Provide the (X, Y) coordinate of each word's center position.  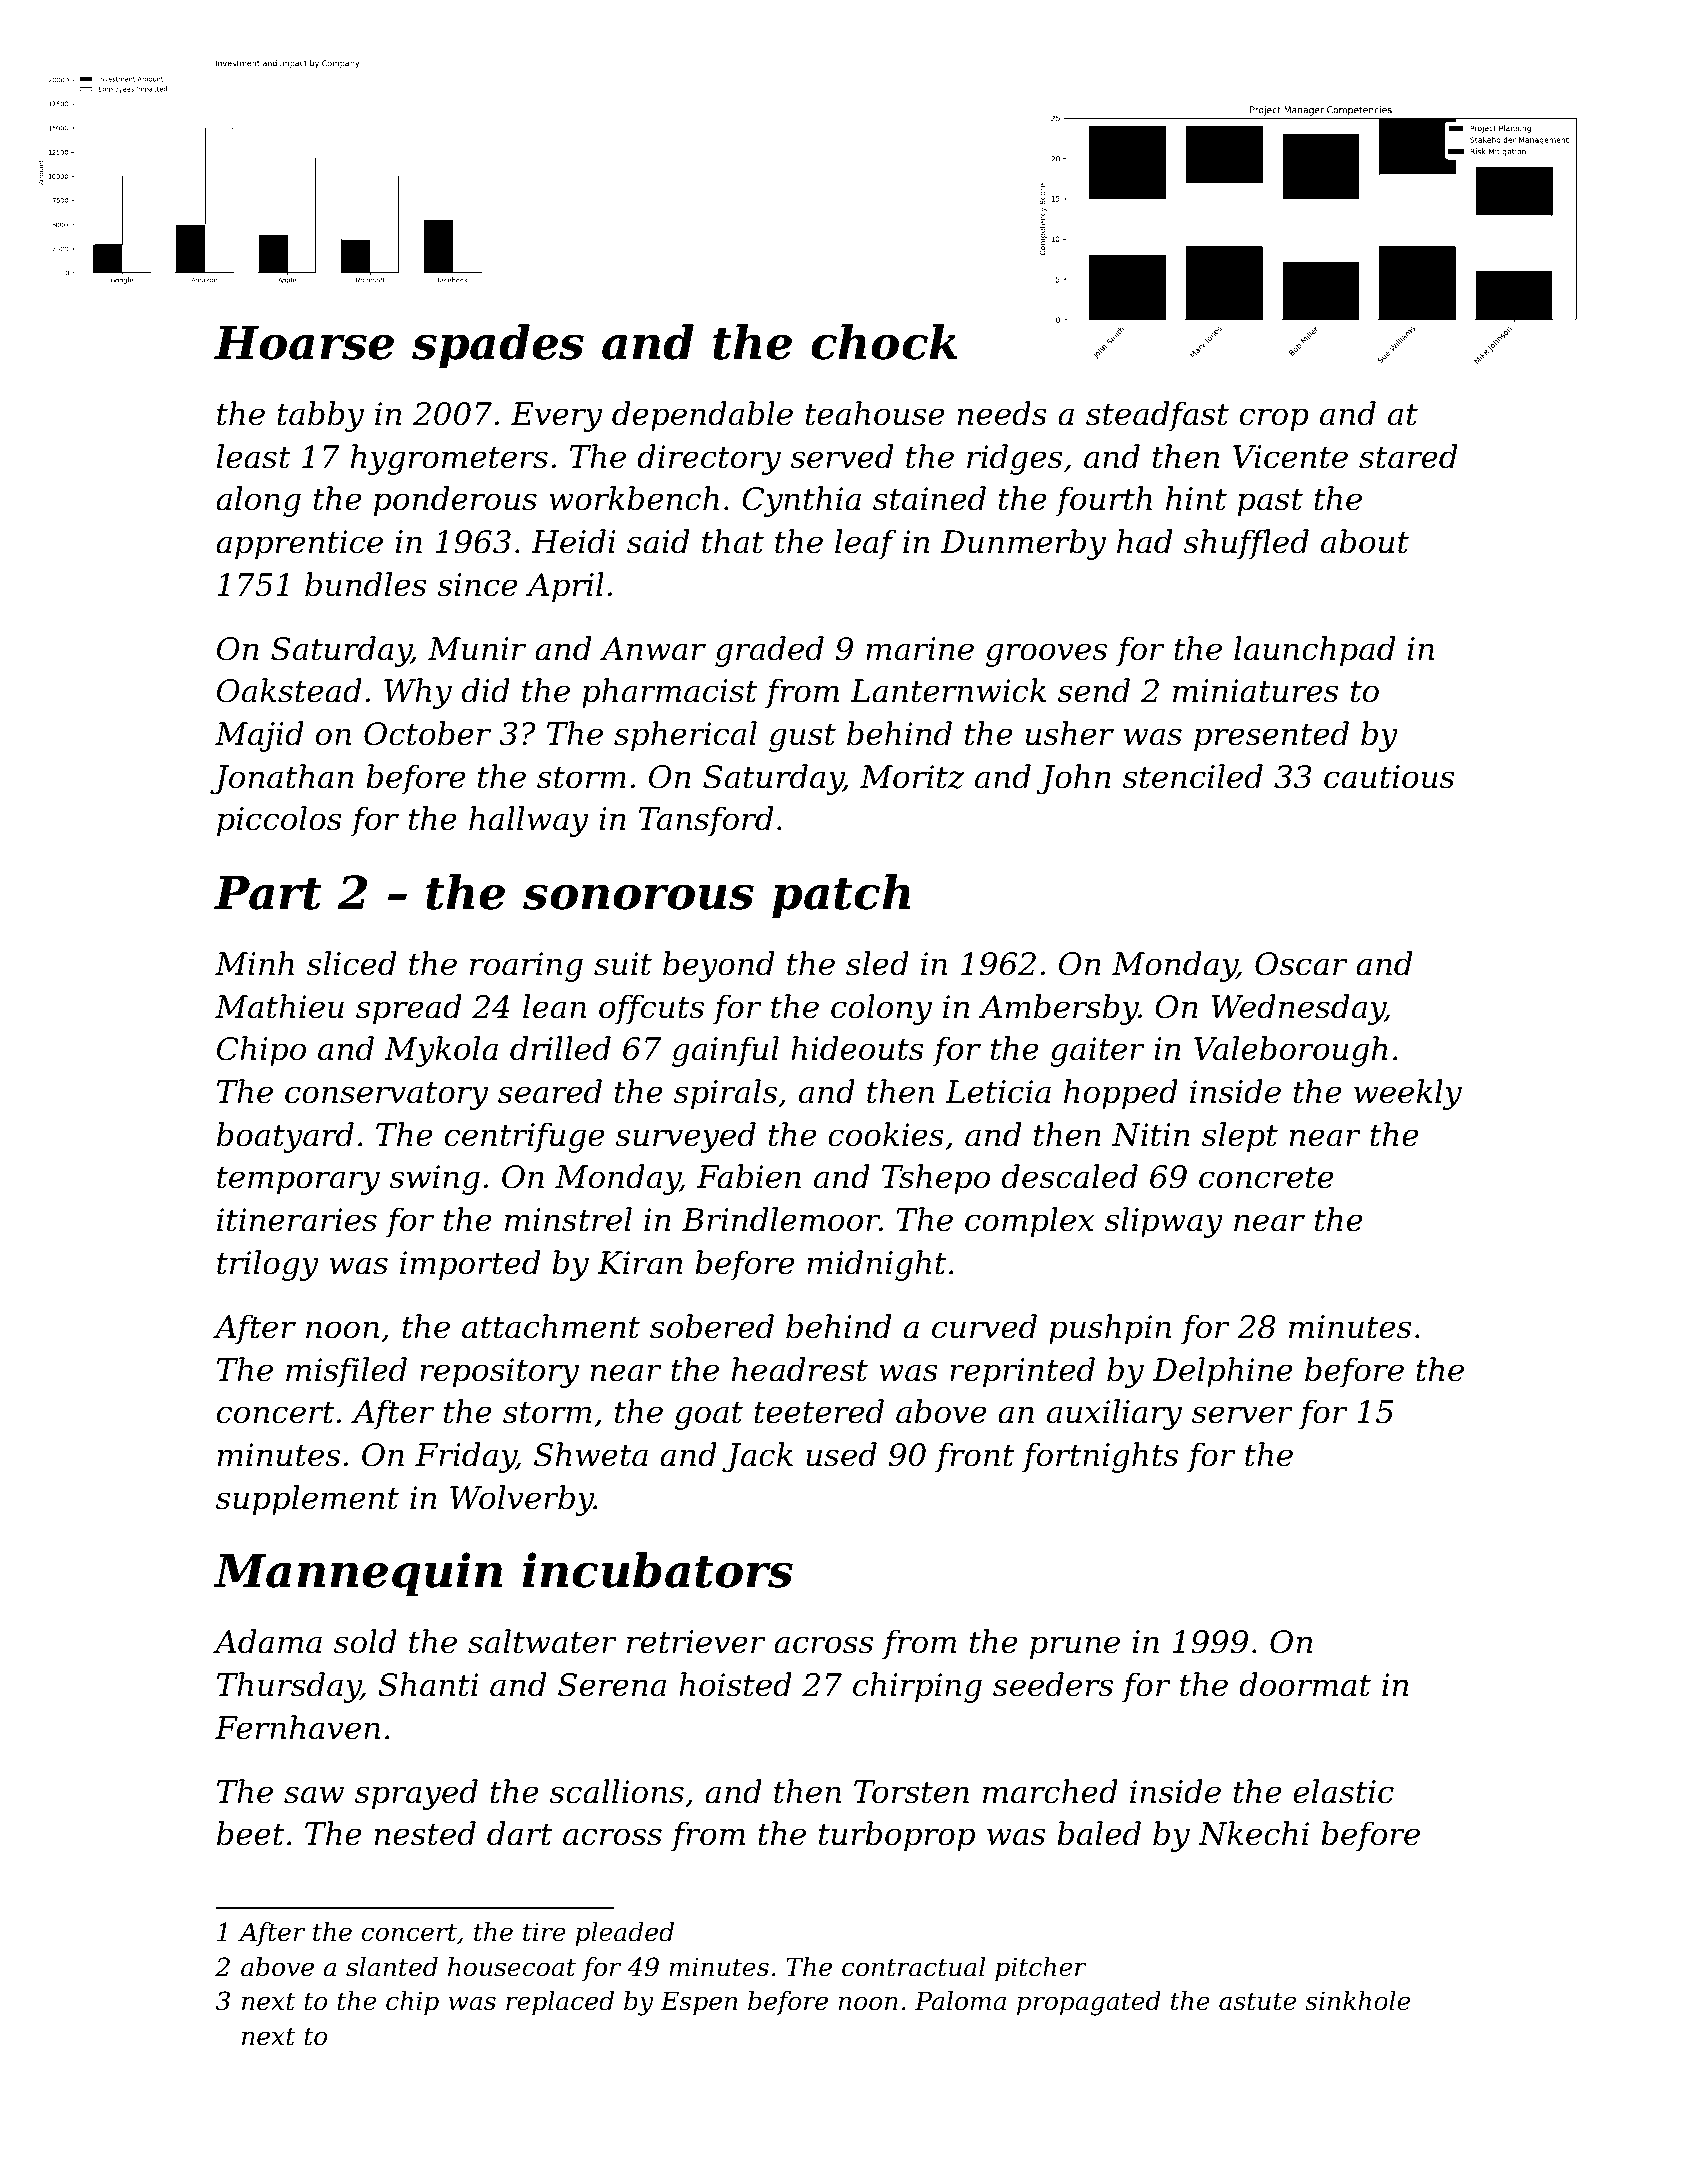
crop (1274, 420)
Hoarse (304, 343)
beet (250, 1833)
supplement (307, 1500)
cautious (1389, 777)
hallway (528, 821)
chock (884, 342)
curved (984, 1326)
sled (877, 963)
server (1242, 1415)
